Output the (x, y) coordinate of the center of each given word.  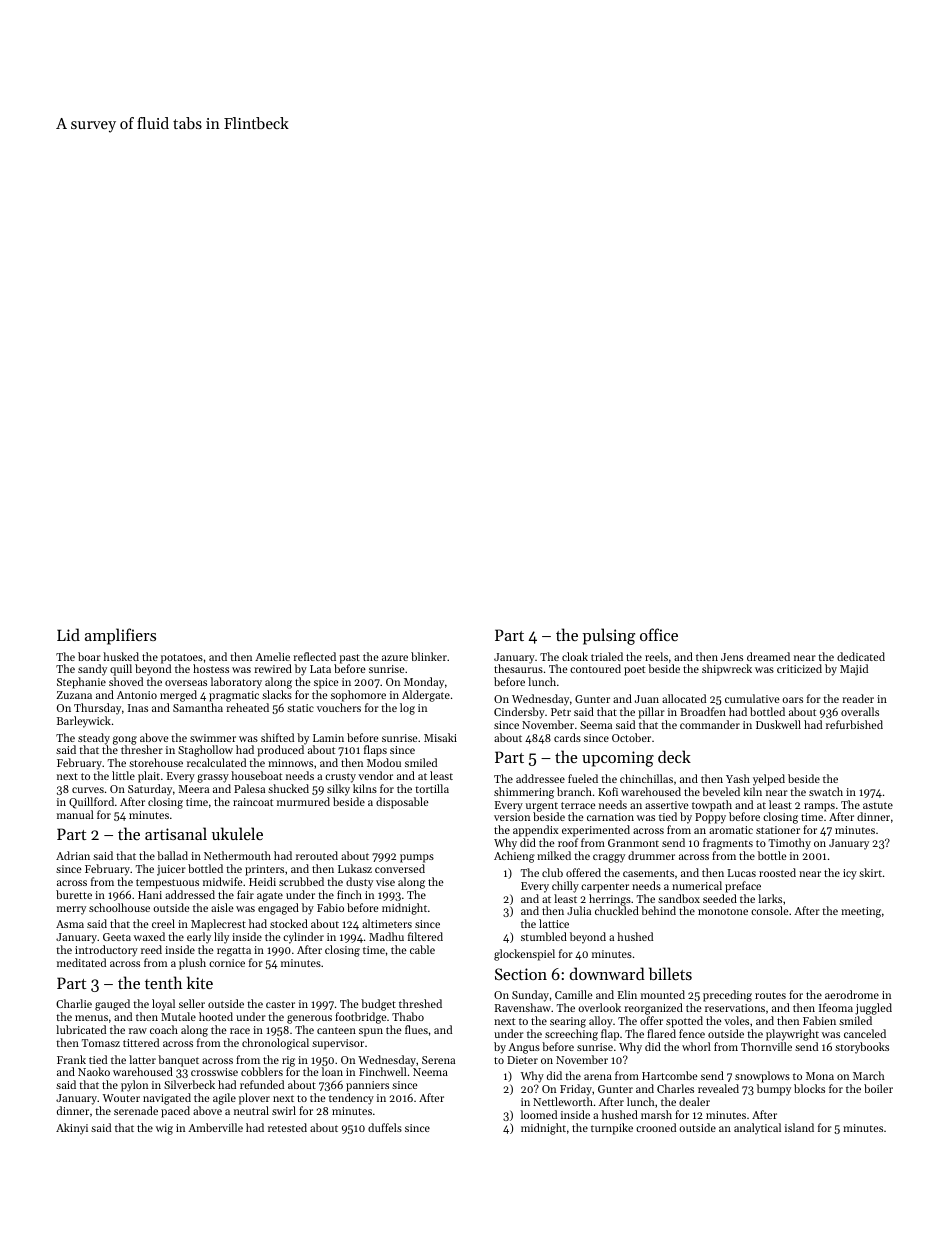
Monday (424, 683)
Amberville (215, 1127)
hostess (211, 668)
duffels (385, 1127)
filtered (425, 936)
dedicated (861, 656)
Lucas (742, 873)
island (799, 1127)
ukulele (237, 833)
